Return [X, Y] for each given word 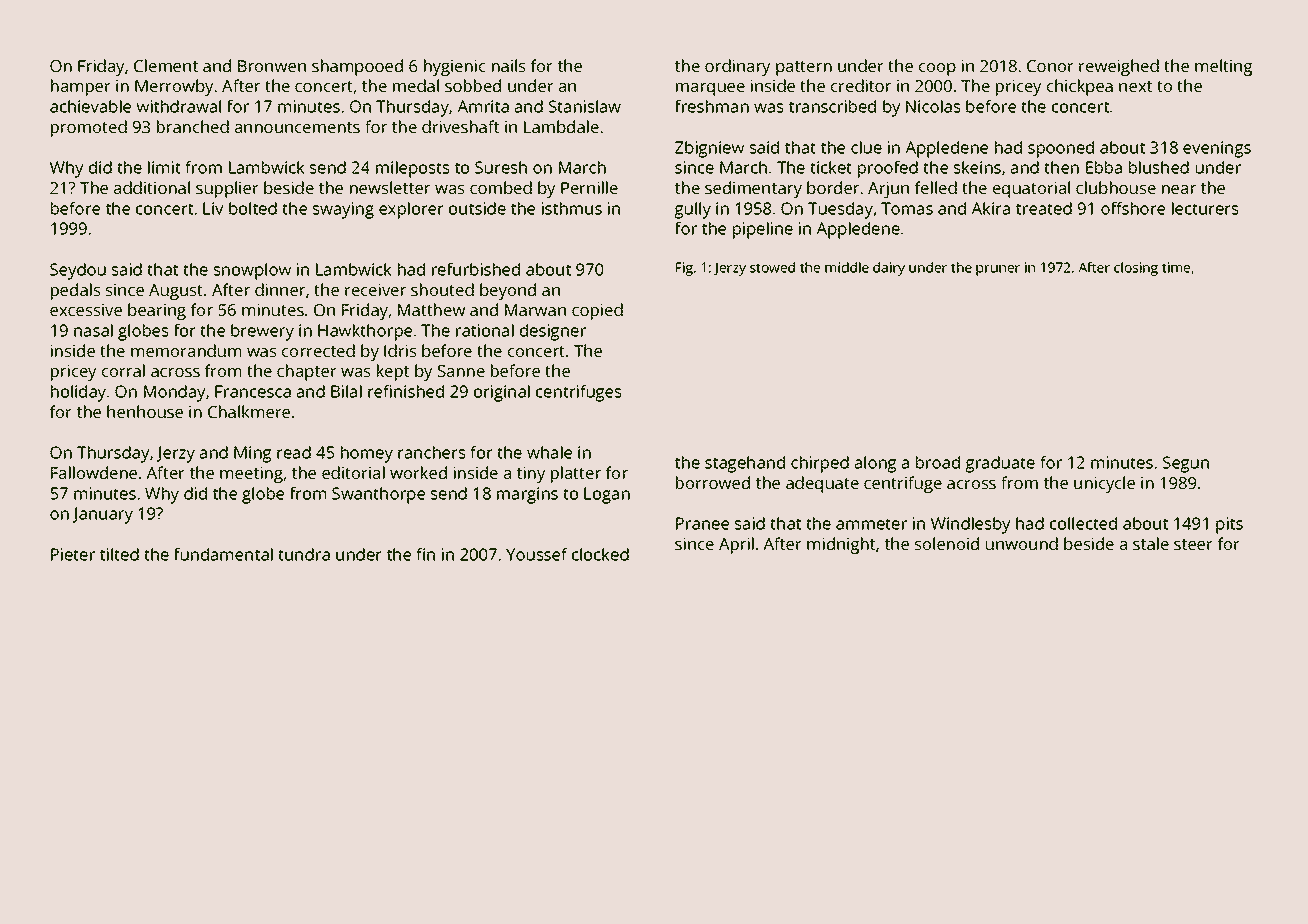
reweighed [1119, 67]
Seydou [78, 271]
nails [508, 65]
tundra [304, 554]
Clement [166, 65]
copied [597, 311]
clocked [600, 554]
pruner [998, 270]
